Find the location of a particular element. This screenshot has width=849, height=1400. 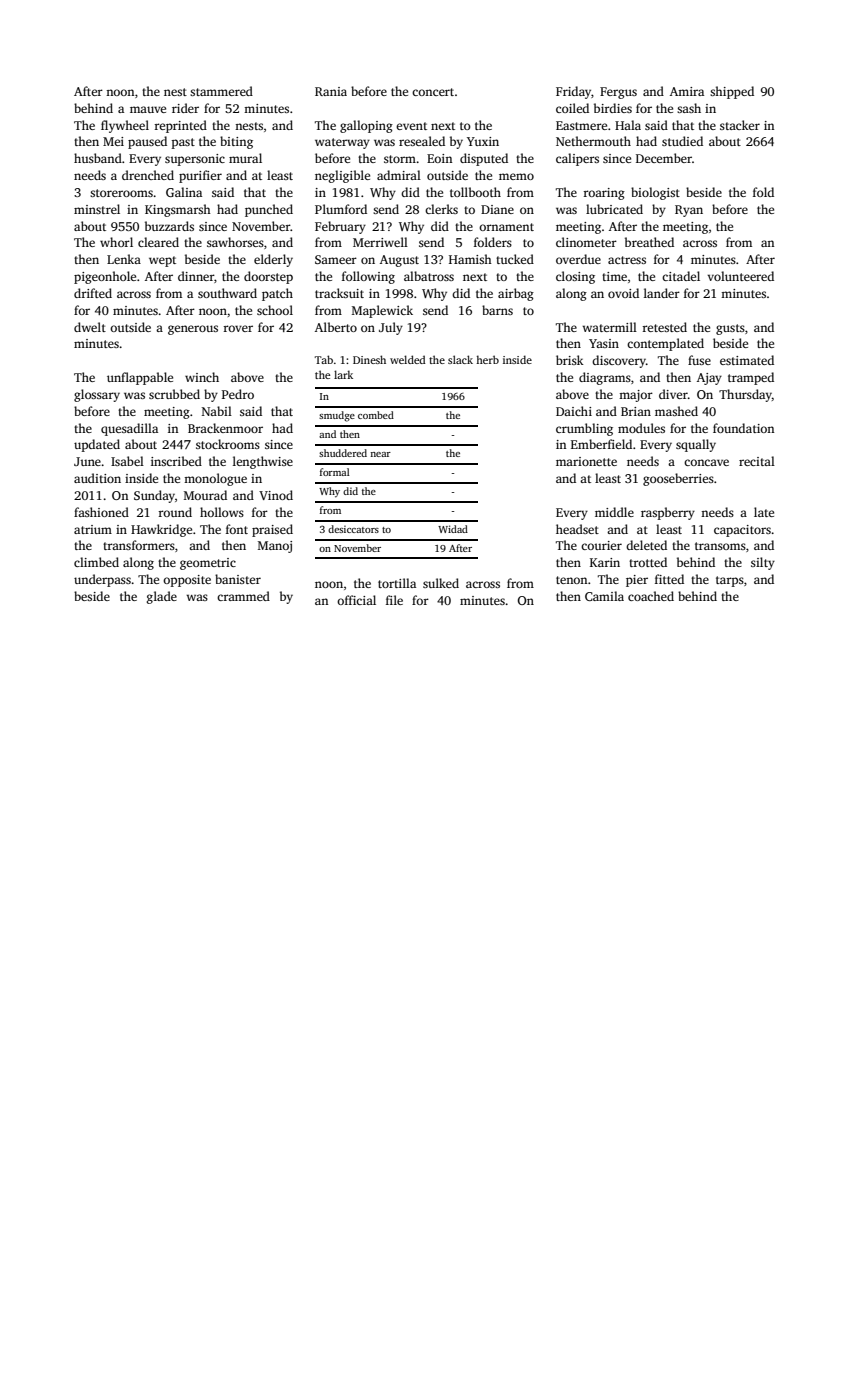

Diane is located at coordinates (497, 209).
